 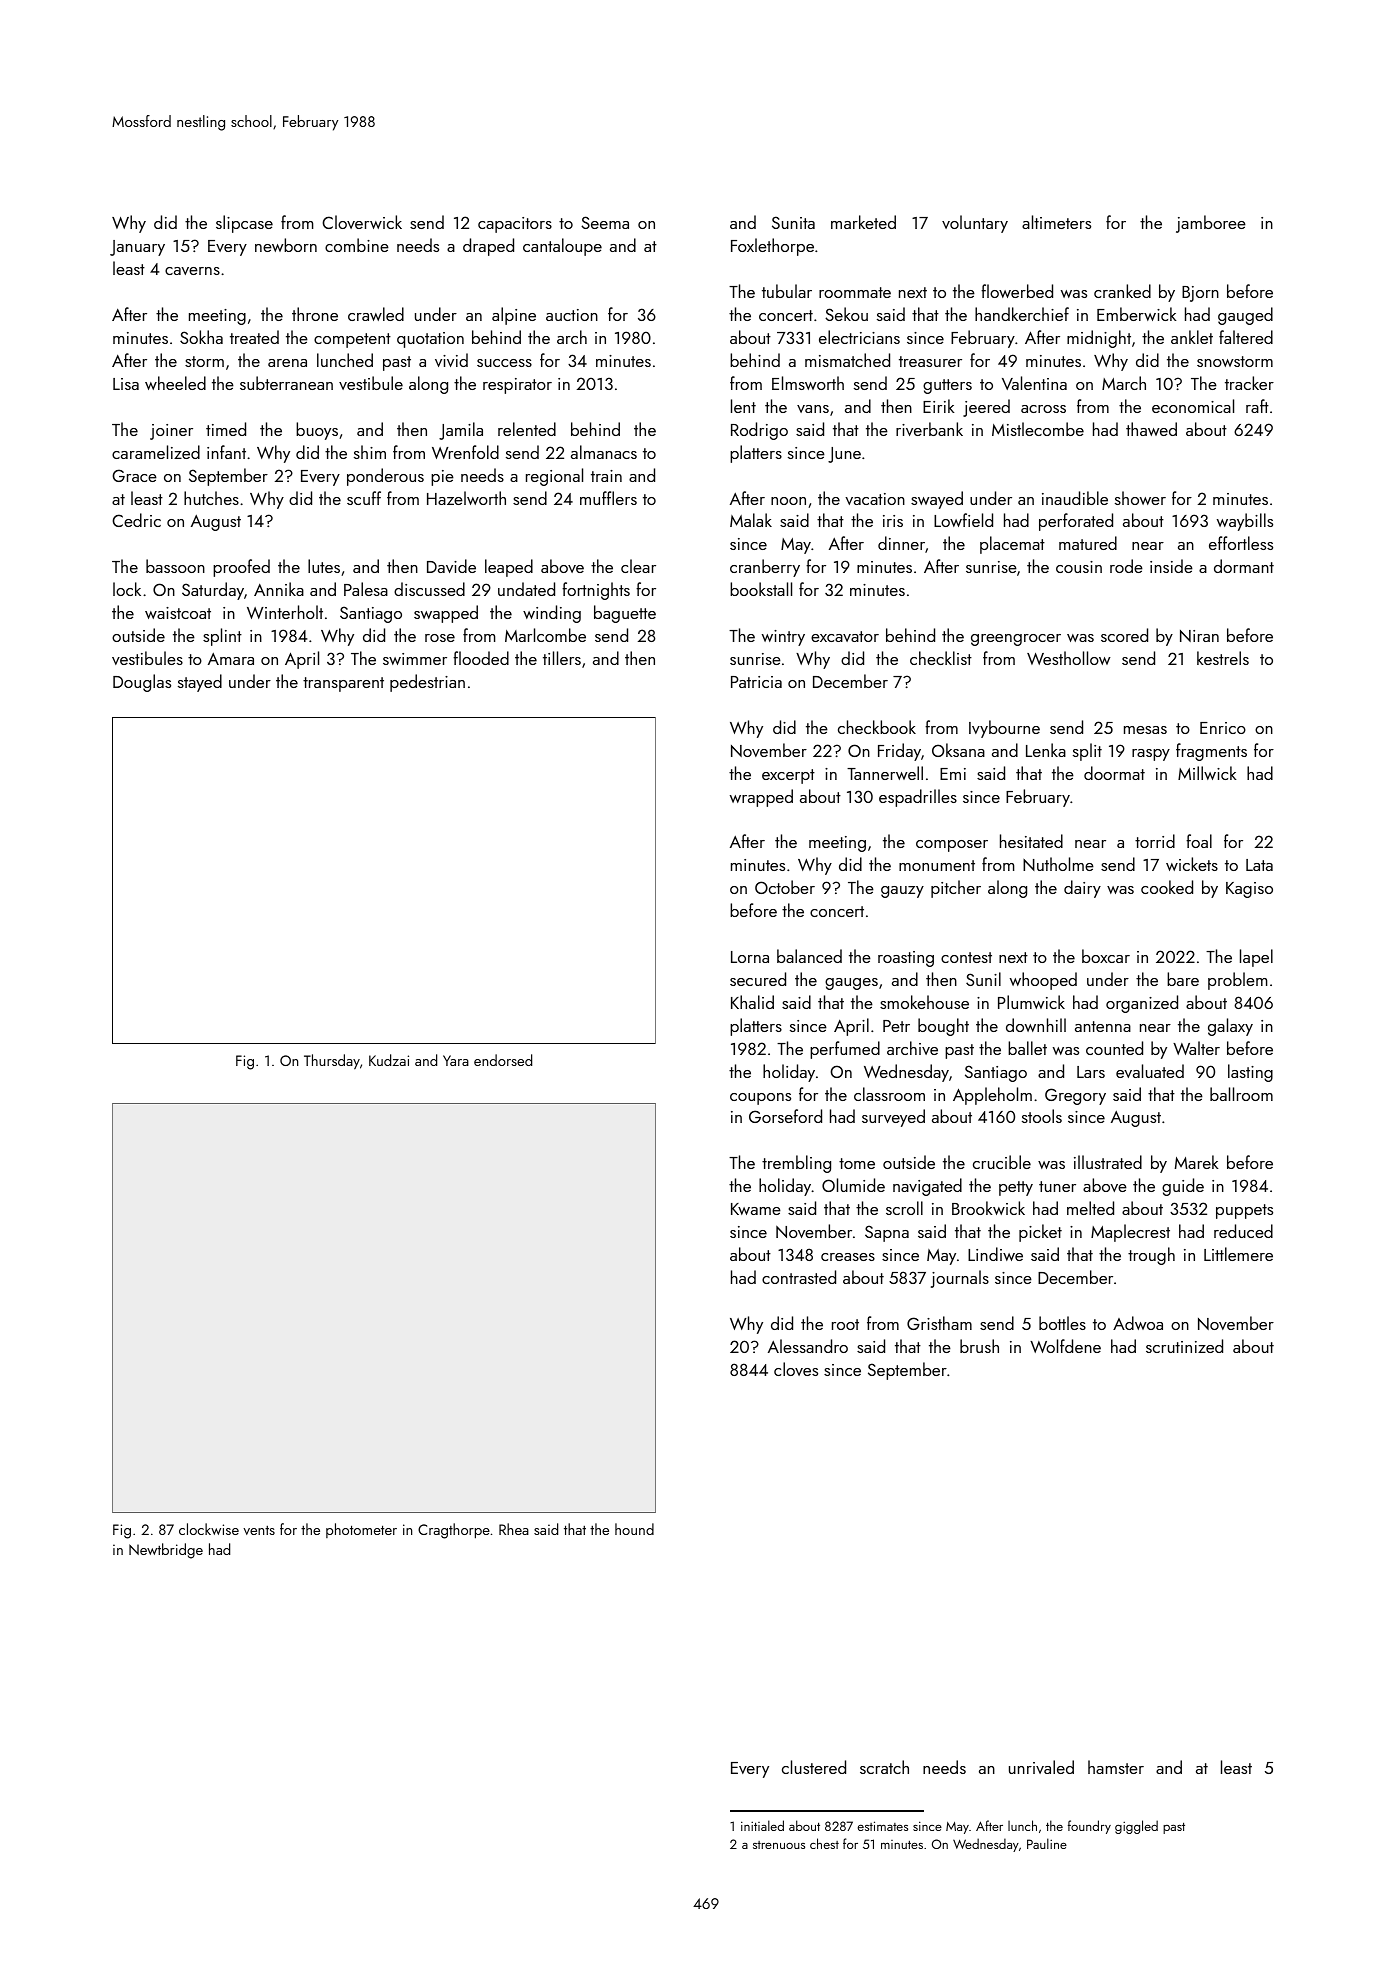 I want to click on wickets, so click(x=1192, y=864).
